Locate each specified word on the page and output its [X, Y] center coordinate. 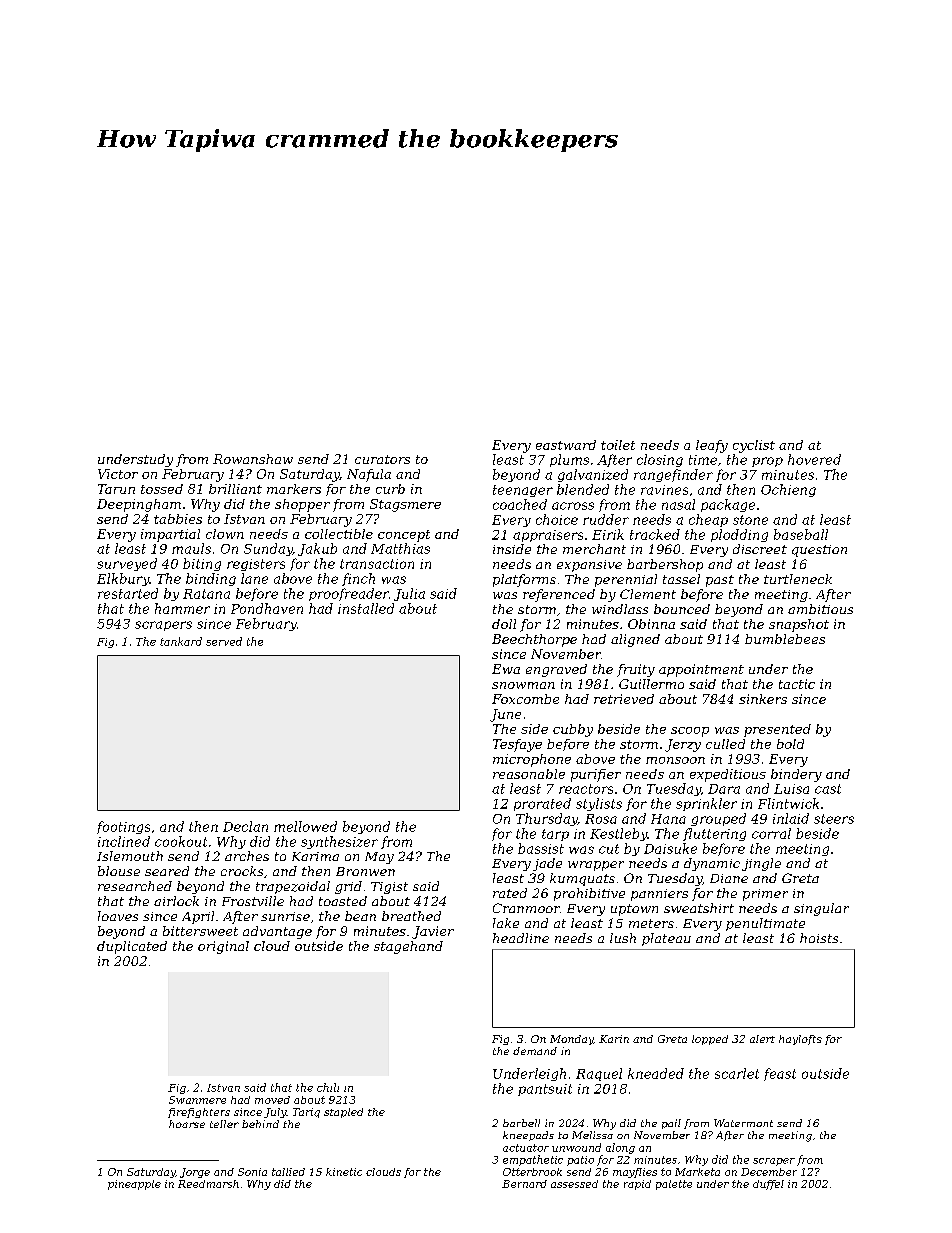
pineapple [134, 1185]
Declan [245, 826]
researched [135, 886]
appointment [701, 670]
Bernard [524, 1184]
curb [390, 489]
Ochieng [788, 490]
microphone [532, 760]
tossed [162, 489]
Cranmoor [526, 908]
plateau [666, 939]
